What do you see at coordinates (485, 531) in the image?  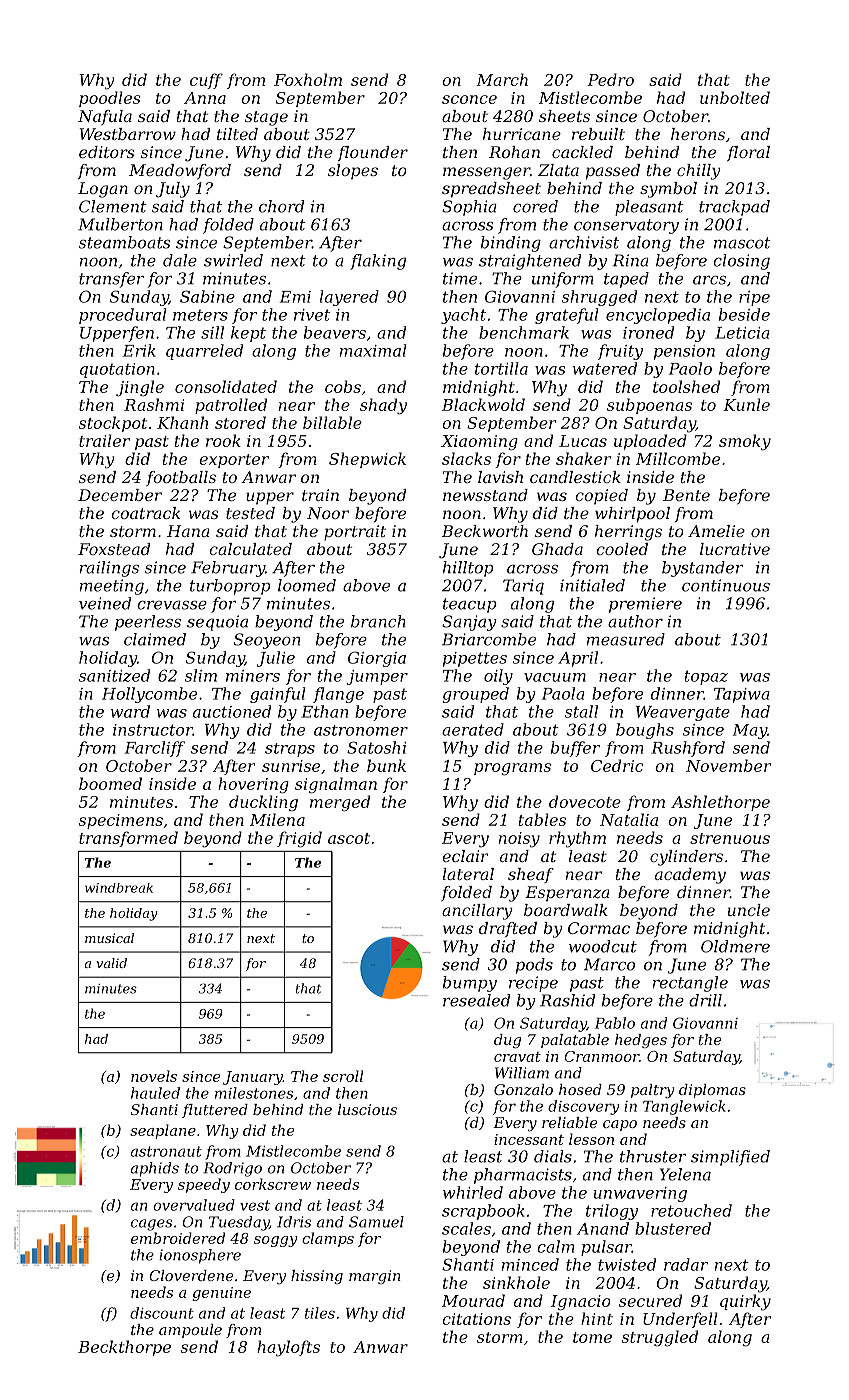 I see `Beckworth` at bounding box center [485, 531].
